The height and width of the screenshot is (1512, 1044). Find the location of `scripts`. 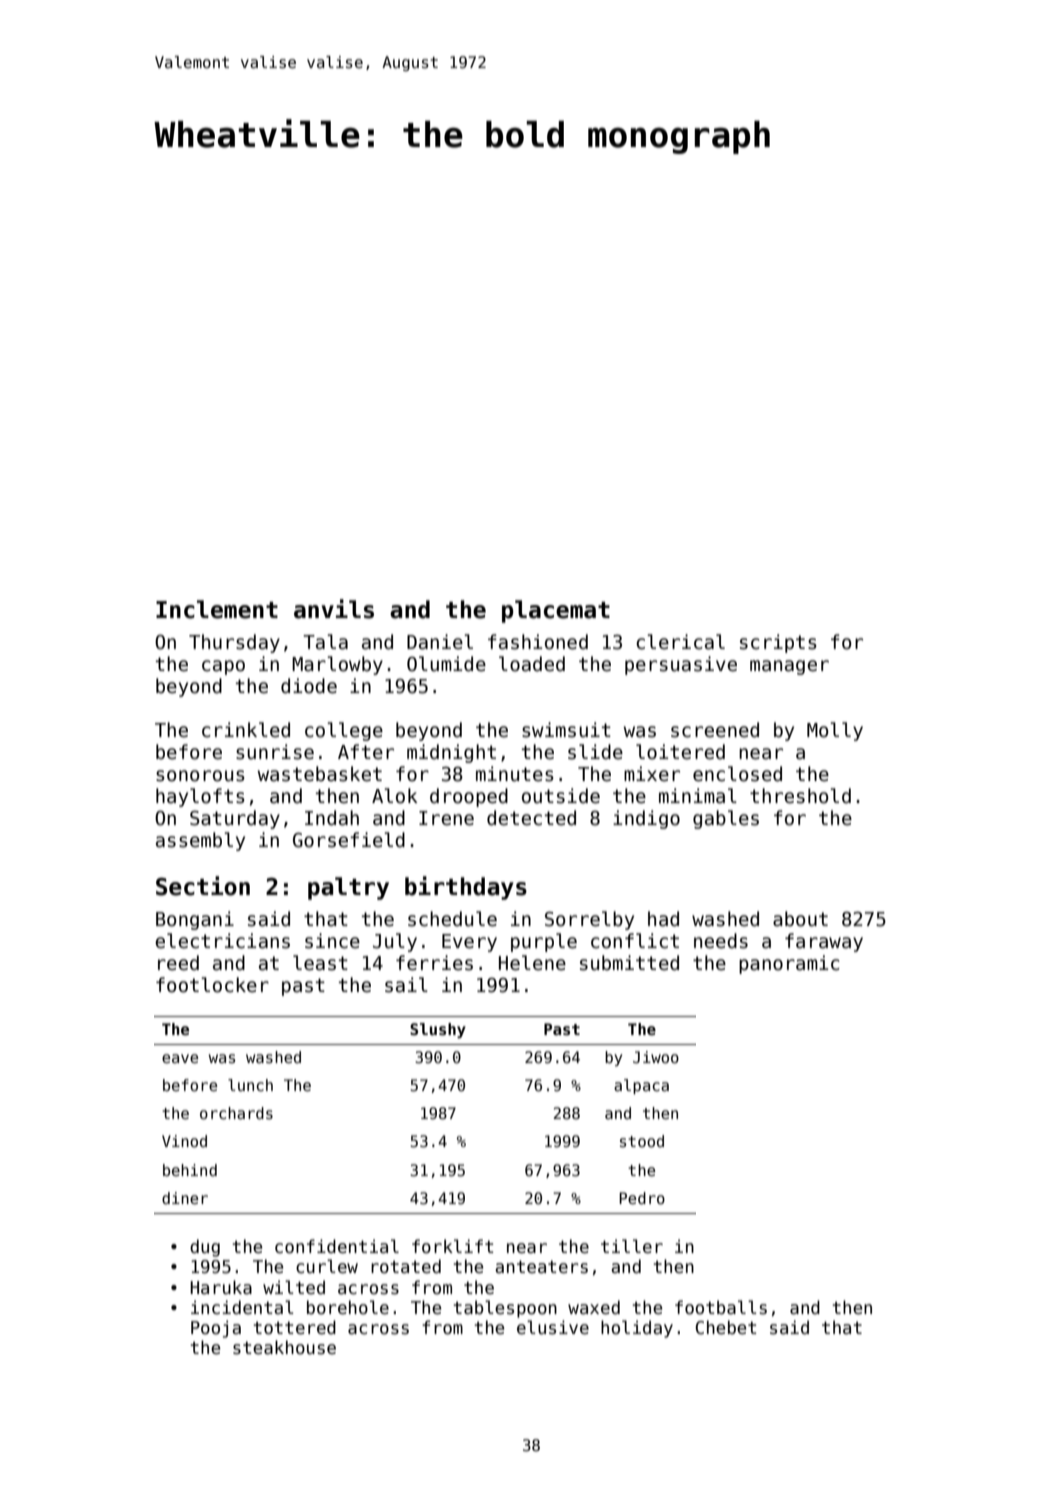

scripts is located at coordinates (778, 643).
